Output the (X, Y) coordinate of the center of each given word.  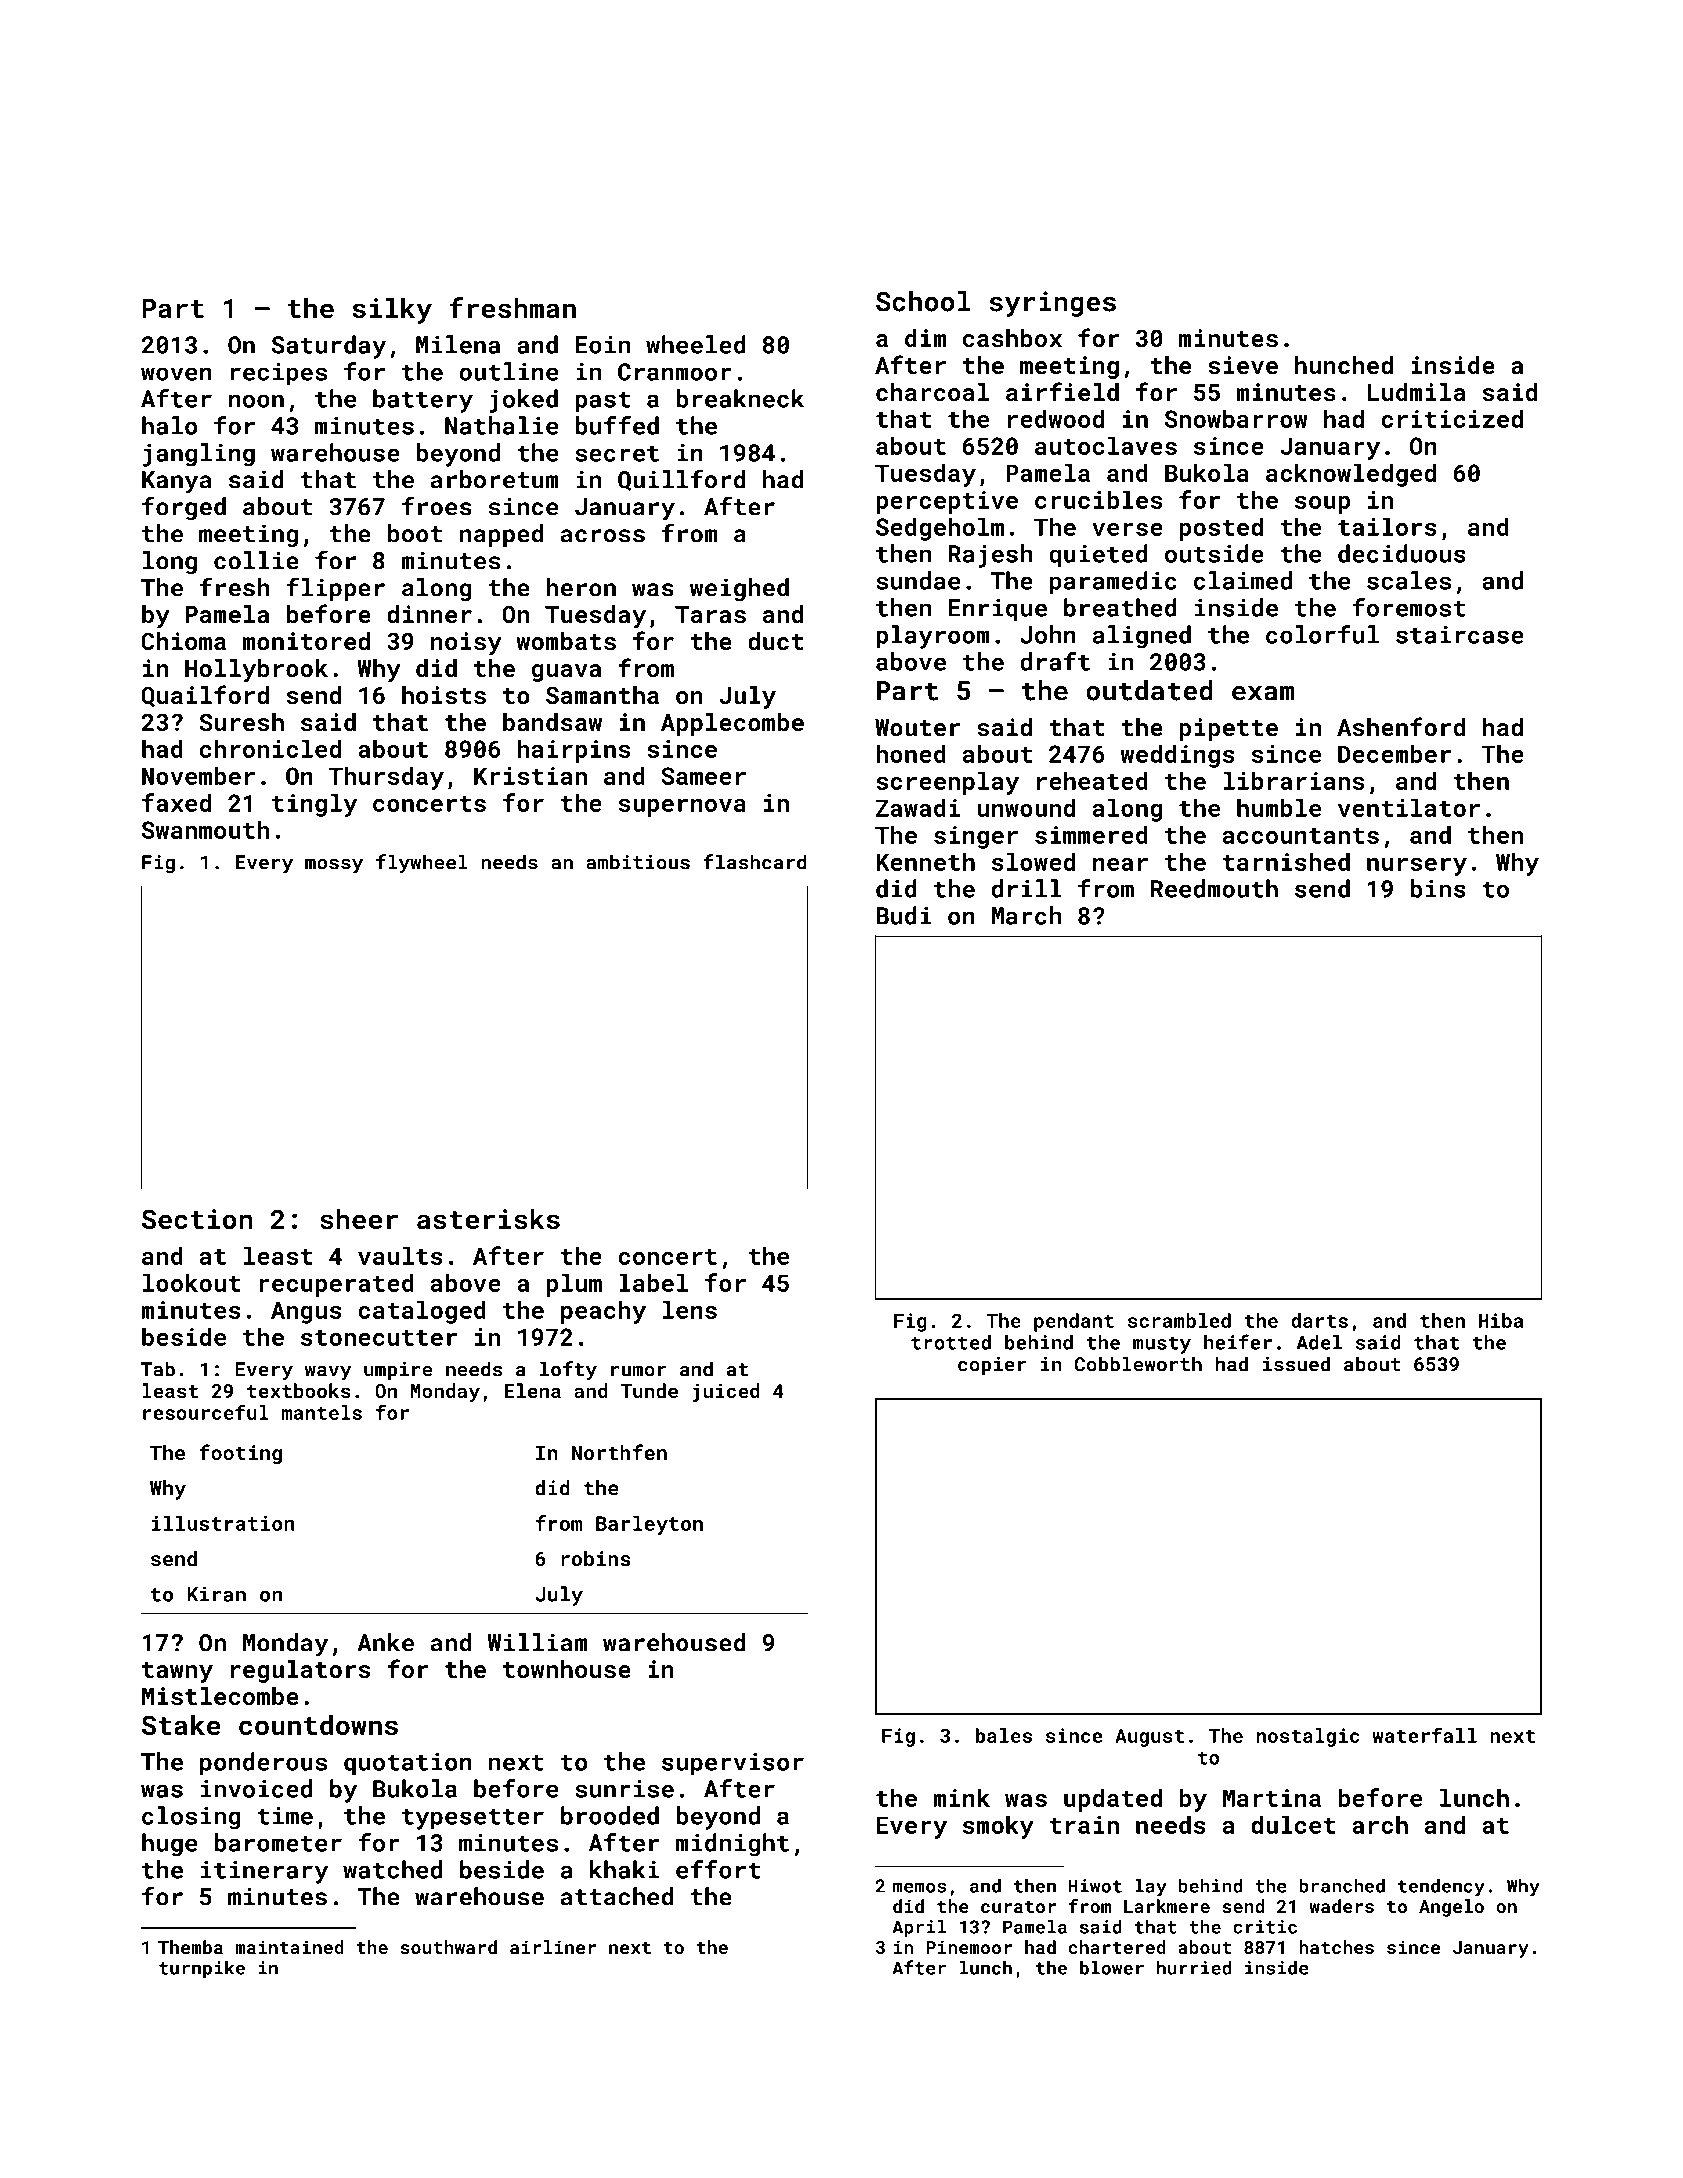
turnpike (202, 1969)
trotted (951, 1342)
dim (925, 338)
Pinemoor (969, 1947)
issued (1296, 1364)
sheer (359, 1219)
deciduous (1402, 553)
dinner (429, 614)
